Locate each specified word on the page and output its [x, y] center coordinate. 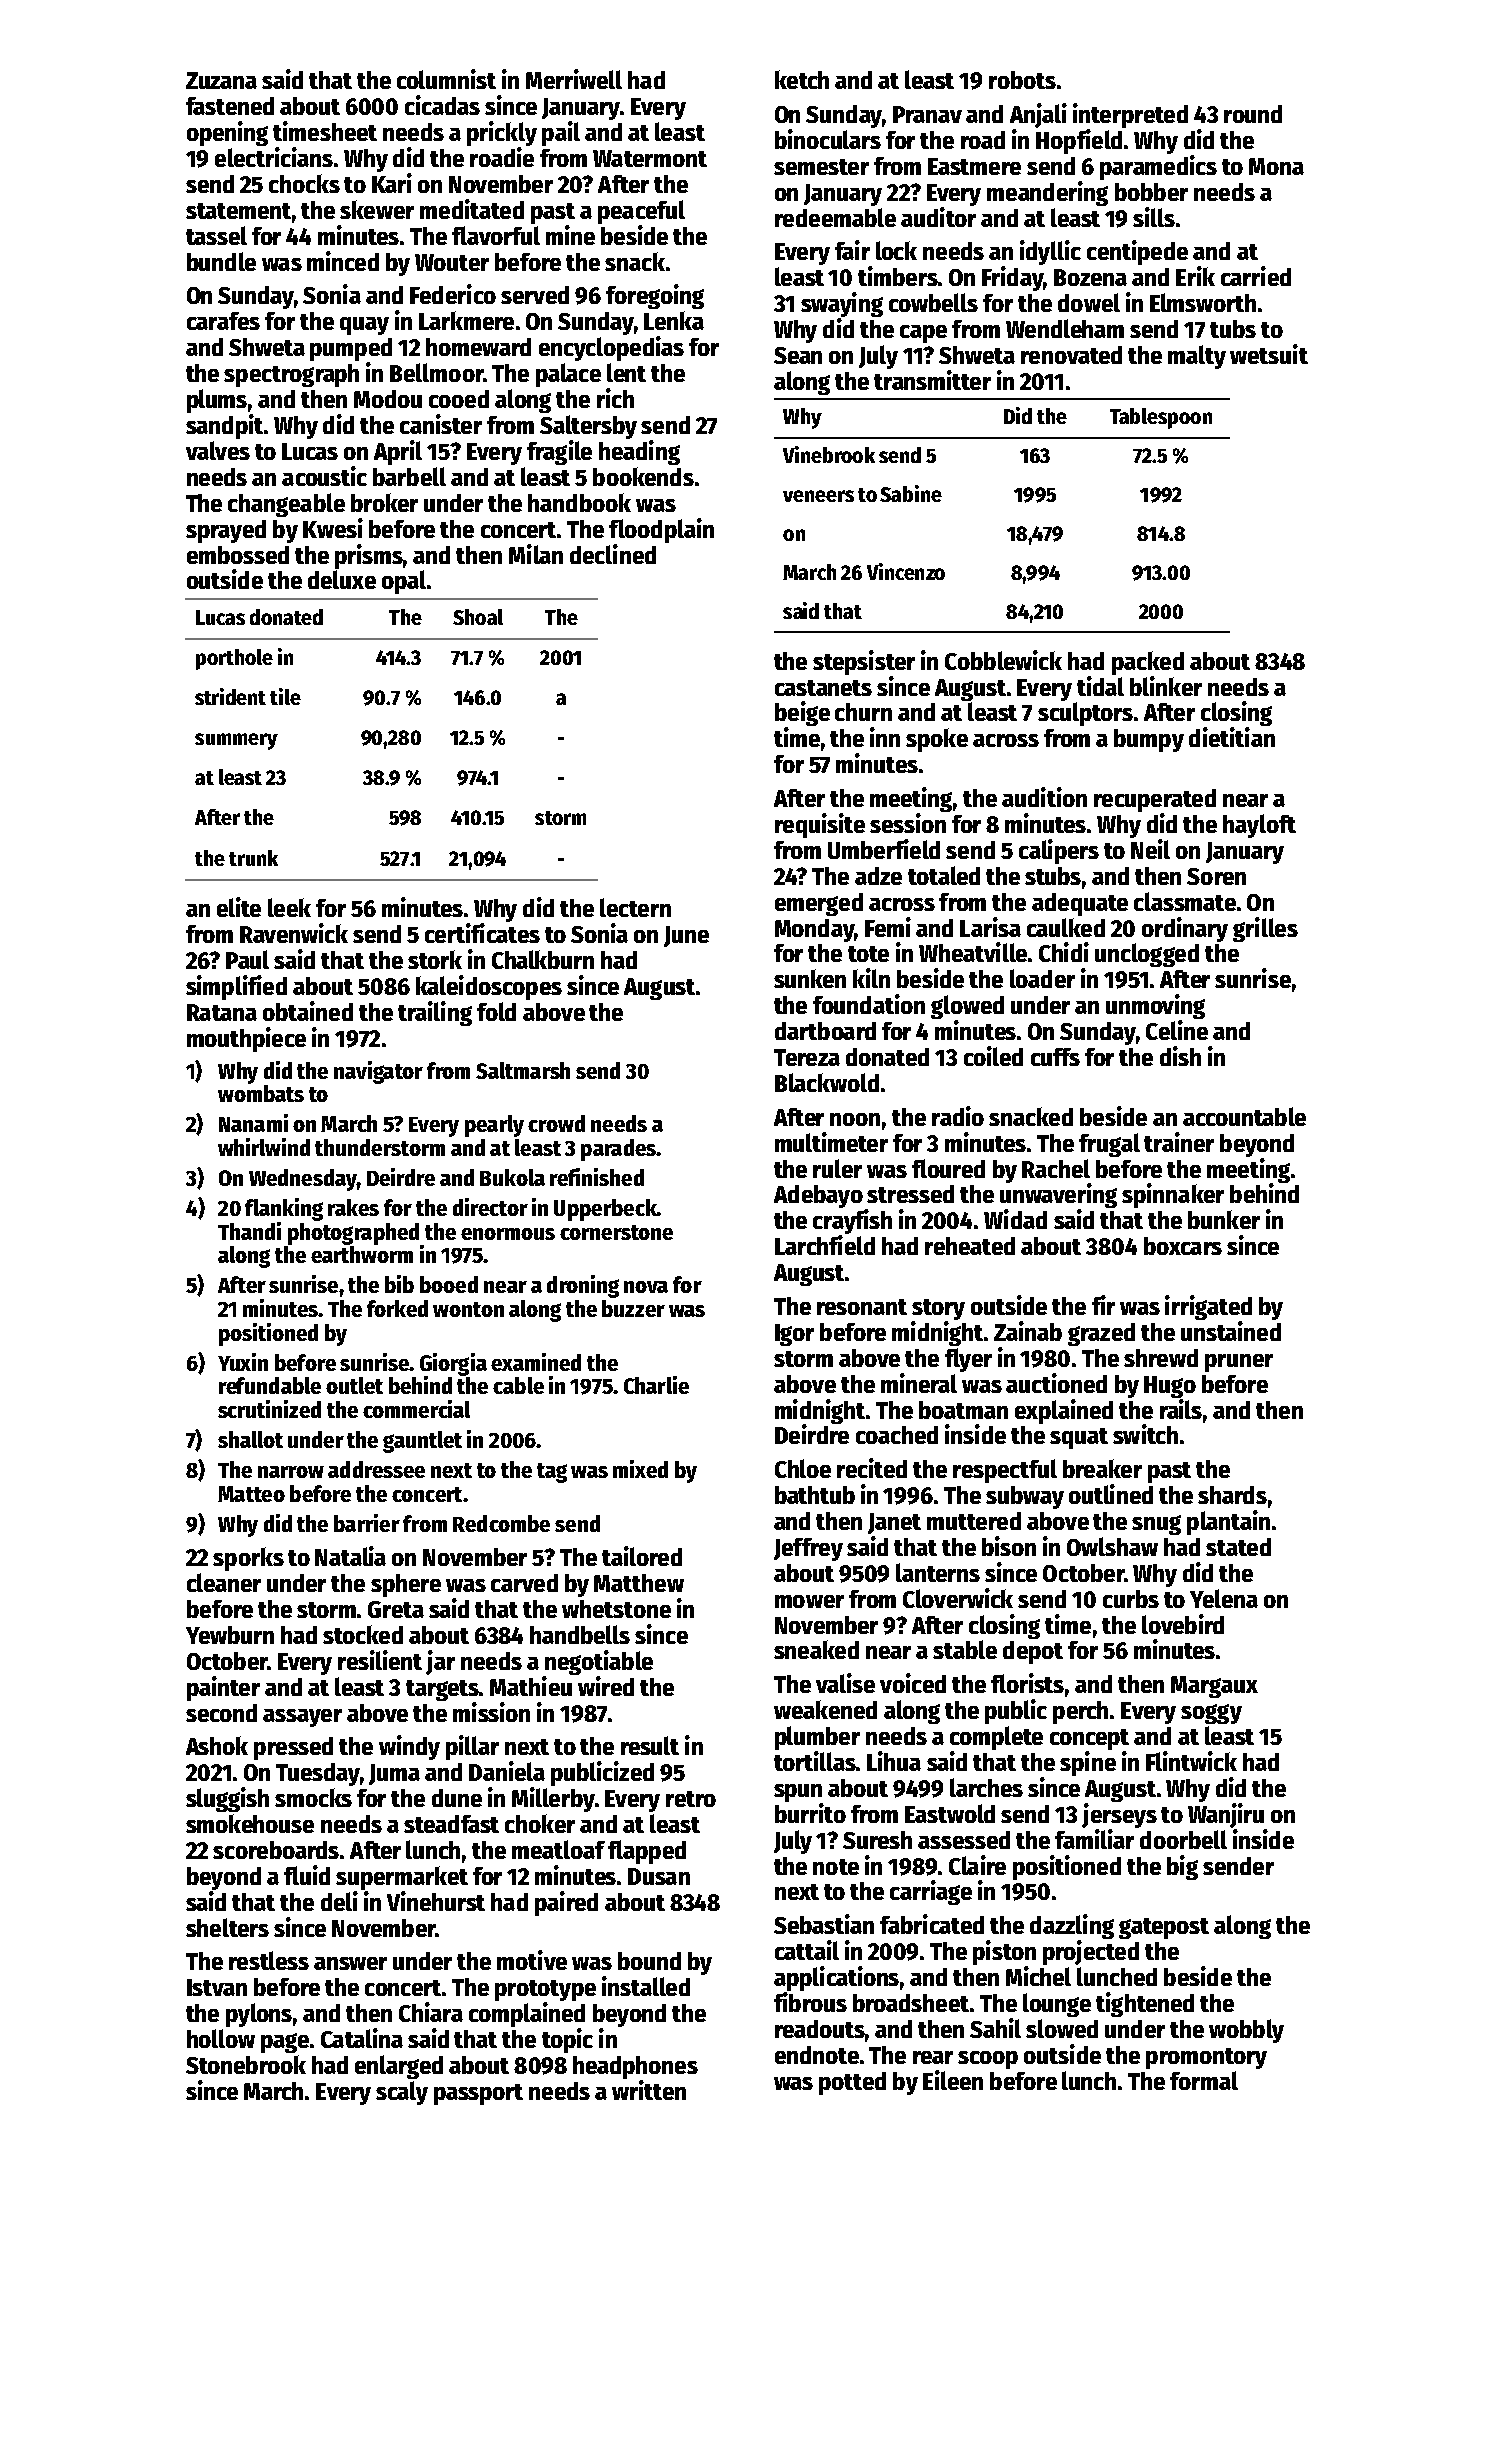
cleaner [224, 1582]
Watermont [650, 158]
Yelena [1224, 1598]
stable [965, 1649]
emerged [819, 904]
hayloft [1259, 826]
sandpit [224, 426]
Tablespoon [1161, 418]
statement [238, 211]
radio [958, 1116]
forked [397, 1308]
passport [478, 2094]
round [1253, 114]
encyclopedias [611, 348]
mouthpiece [246, 1039]
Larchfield [825, 1245]
